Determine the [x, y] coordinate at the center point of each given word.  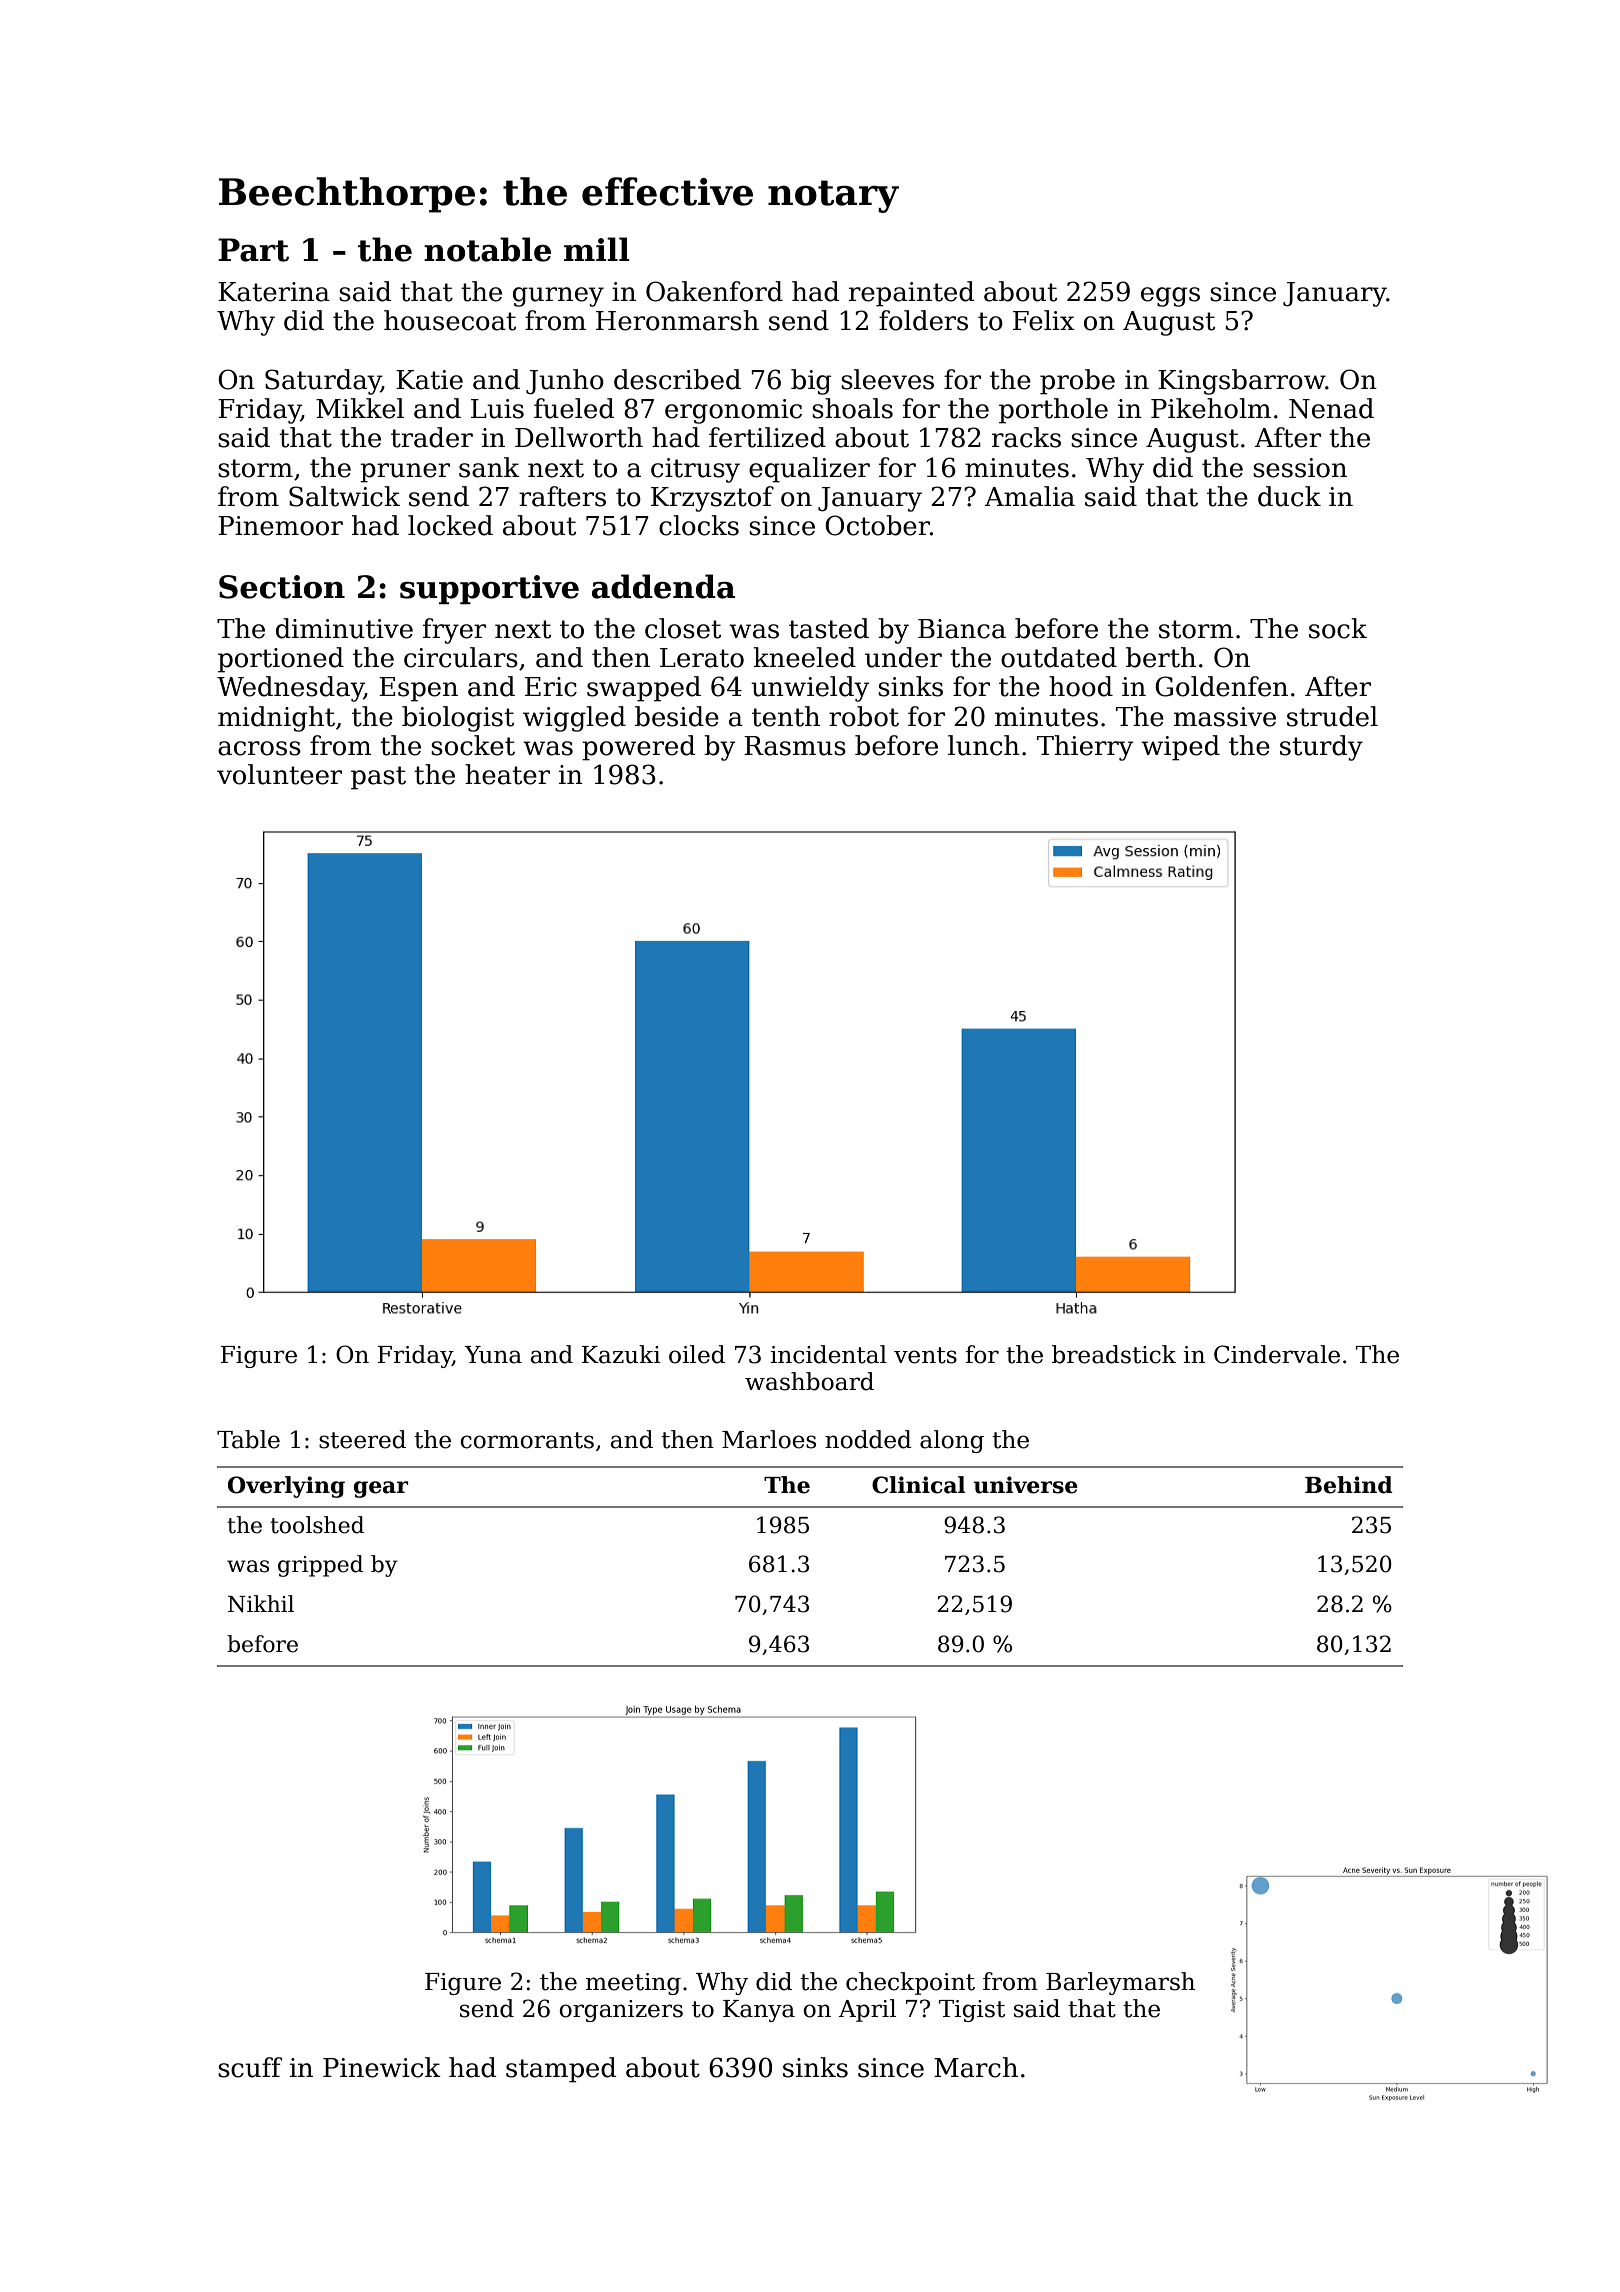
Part [253, 250]
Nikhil [261, 1604]
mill [597, 249]
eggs [1170, 297]
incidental [828, 1354]
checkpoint [910, 1983]
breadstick [1114, 1354]
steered [362, 1439]
